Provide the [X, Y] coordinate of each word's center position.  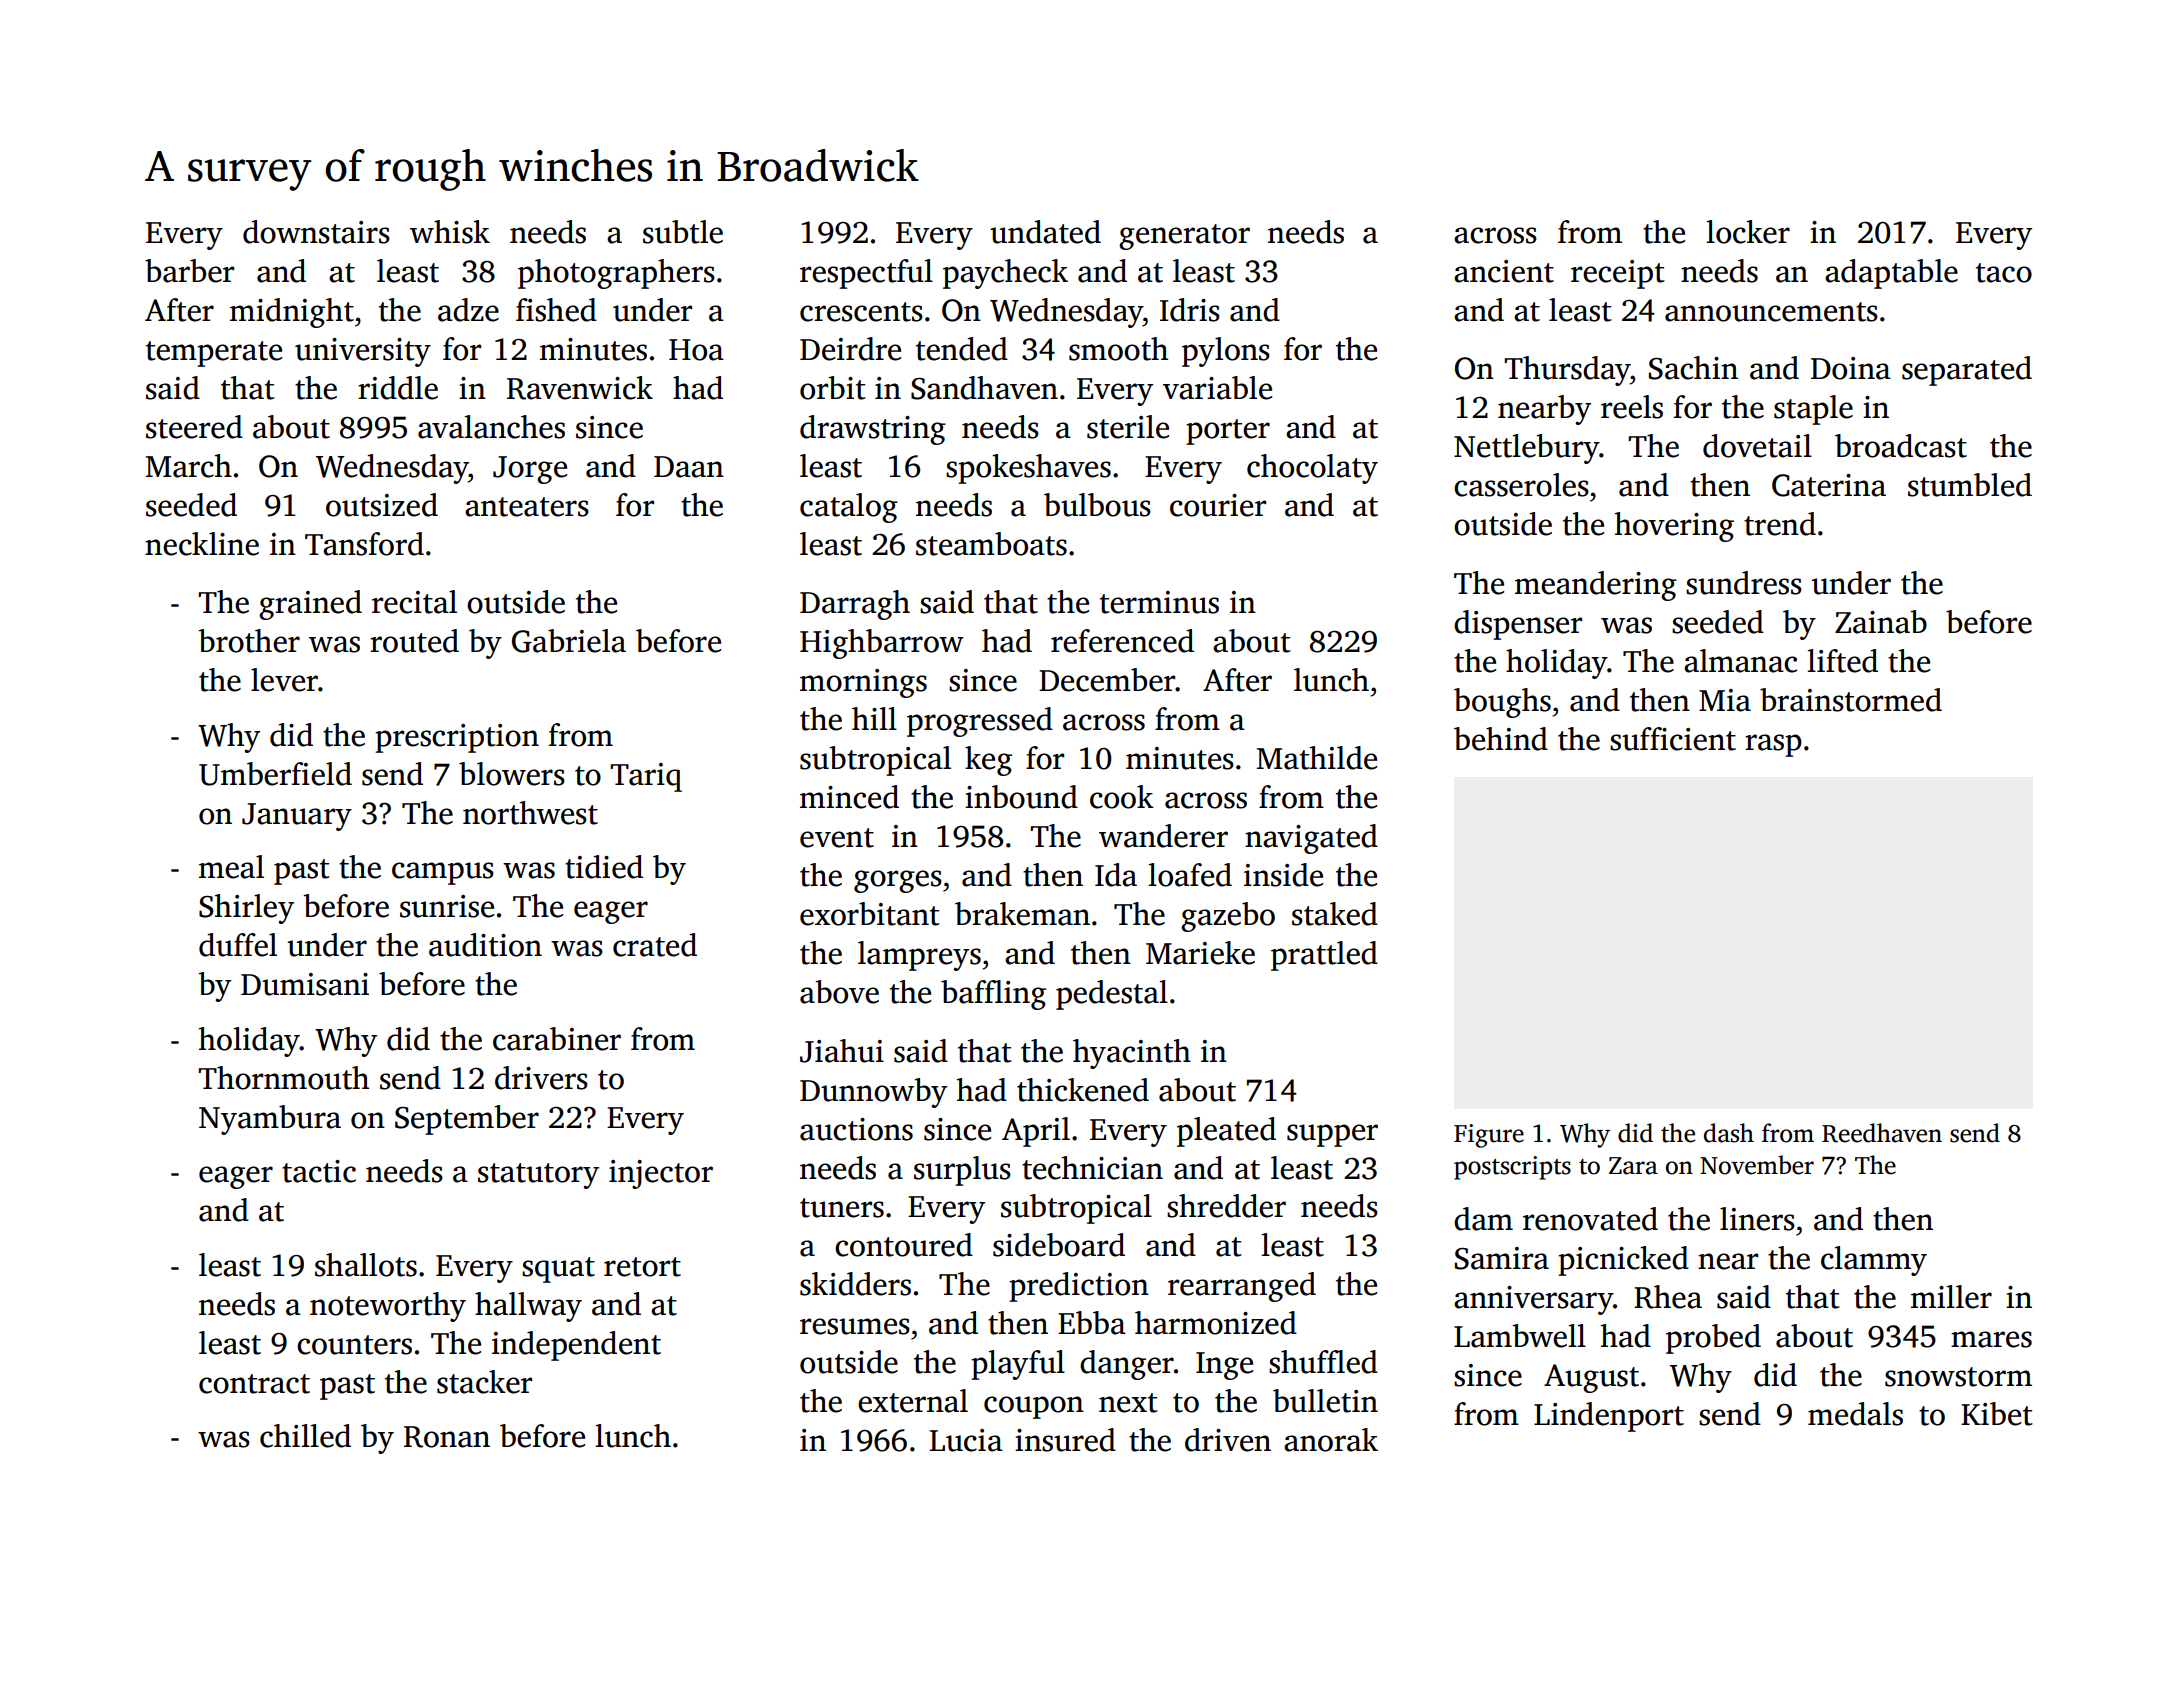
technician [1092, 1168]
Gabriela [569, 641]
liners [1757, 1219]
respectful [866, 274]
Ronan [447, 1437]
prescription [457, 738]
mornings [863, 683]
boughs [1502, 703]
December [1107, 680]
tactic [319, 1171]
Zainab [1881, 622]
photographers [616, 274]
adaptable [1891, 274]
